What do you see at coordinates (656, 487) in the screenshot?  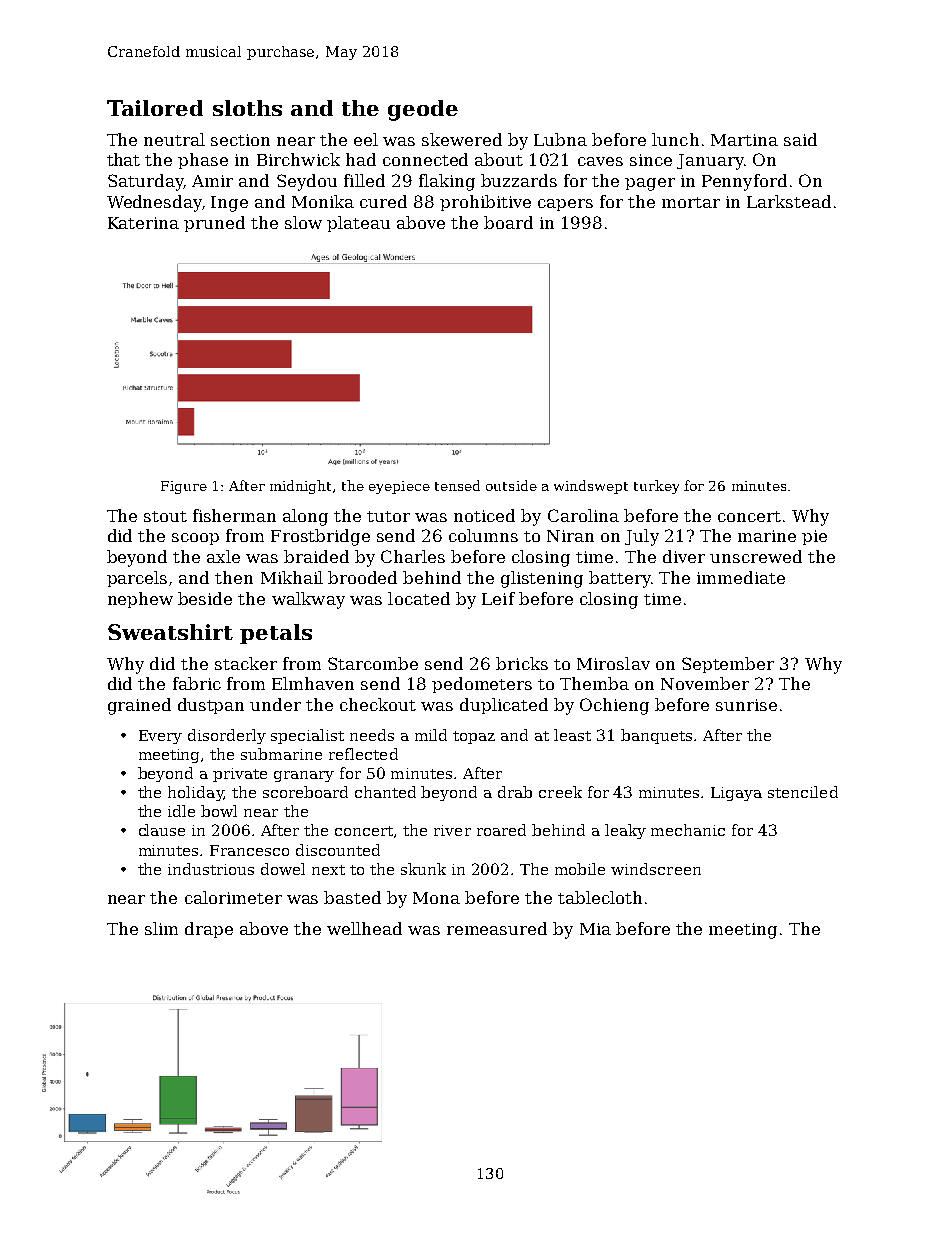 I see `turkey` at bounding box center [656, 487].
